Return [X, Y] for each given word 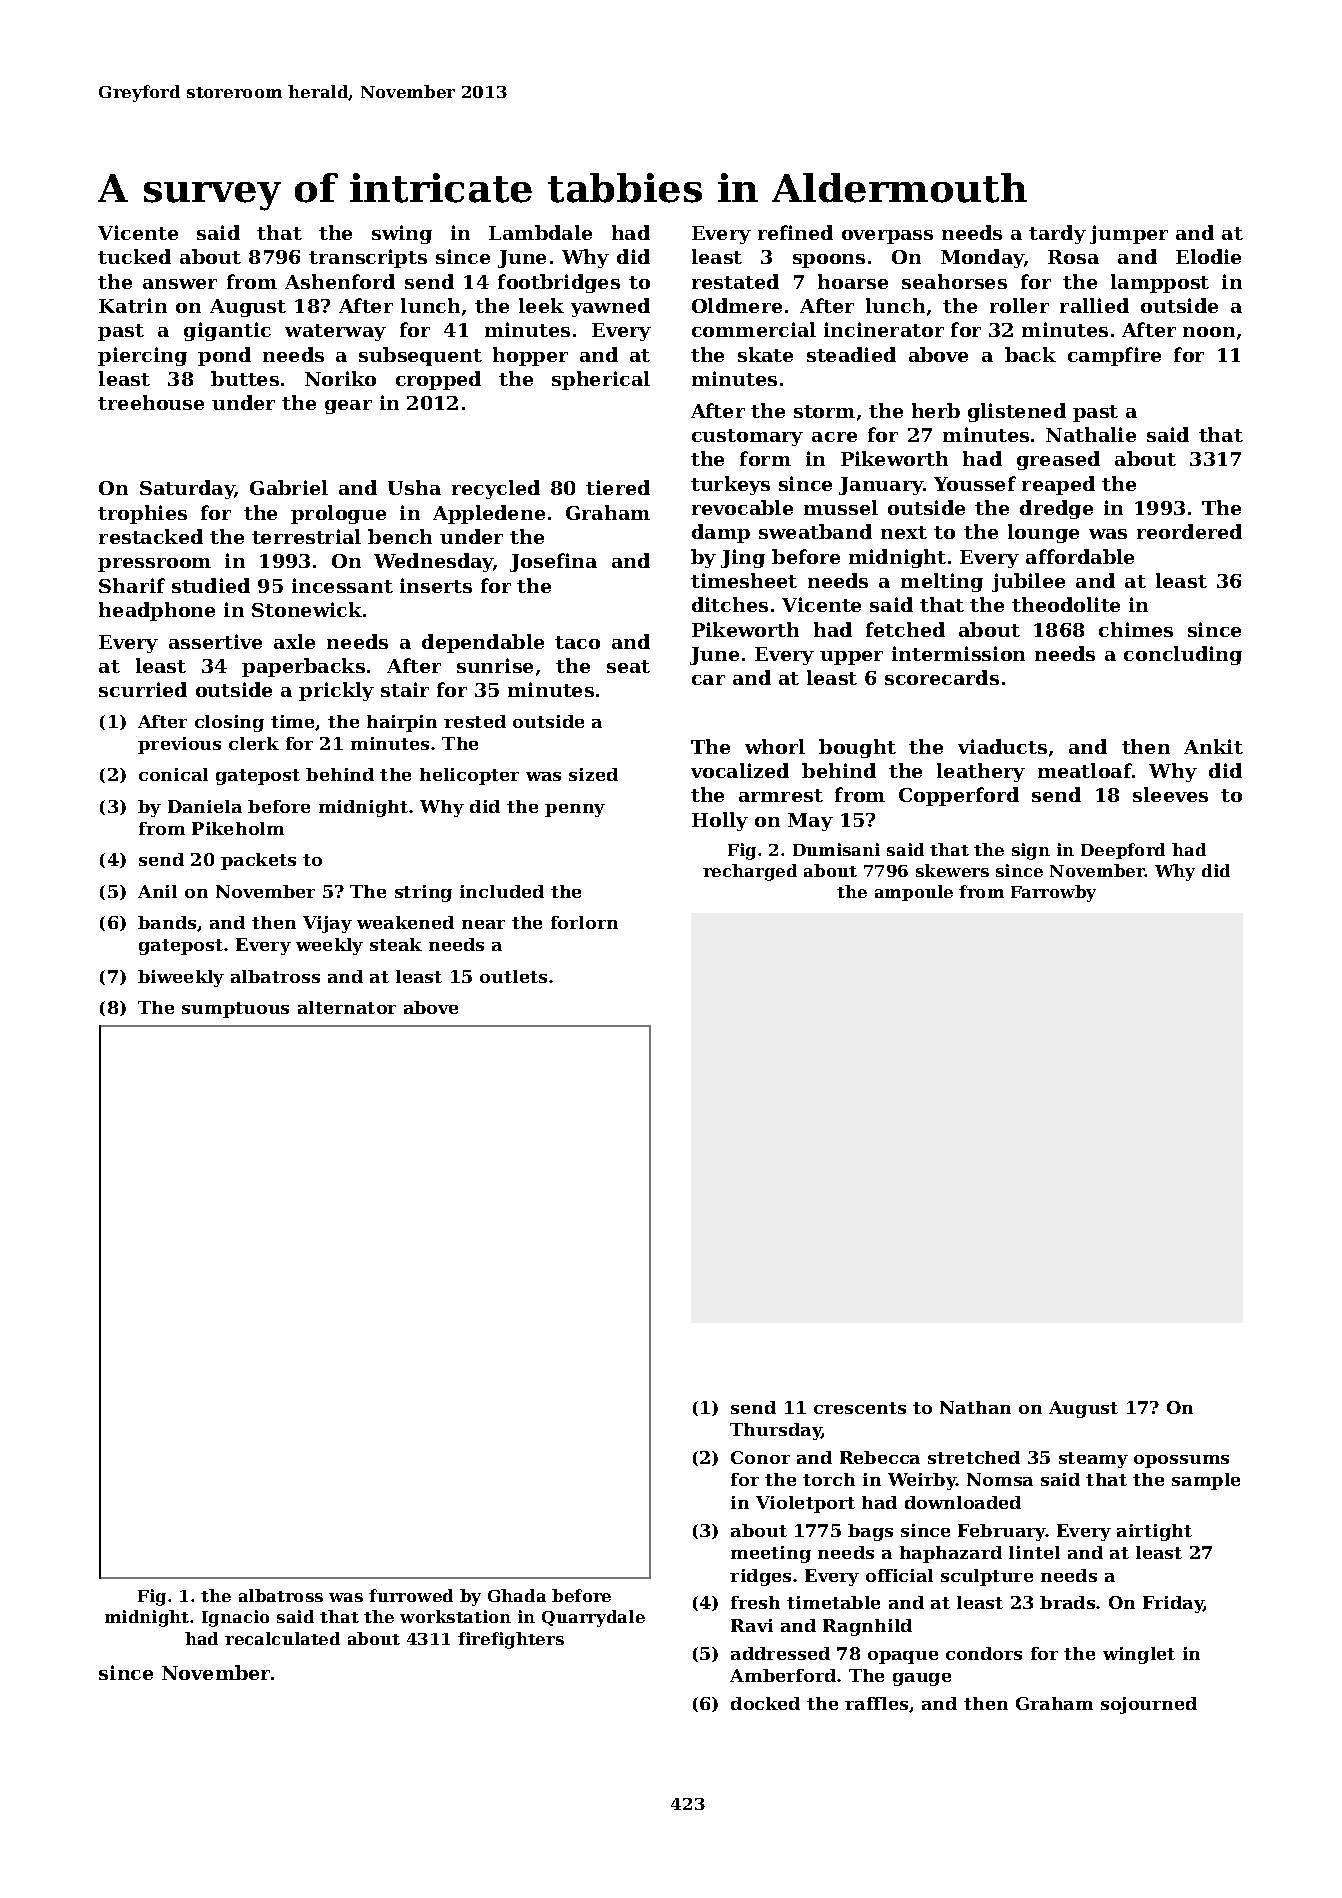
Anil [157, 891]
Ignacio [235, 1618]
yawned [610, 307]
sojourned [1149, 1705]
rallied [1094, 305]
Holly [720, 821]
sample [1206, 1481]
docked [765, 1703]
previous [179, 745]
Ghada [517, 1595]
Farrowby [1053, 893]
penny [575, 810]
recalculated [282, 1638]
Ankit [1213, 746]
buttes [245, 378]
